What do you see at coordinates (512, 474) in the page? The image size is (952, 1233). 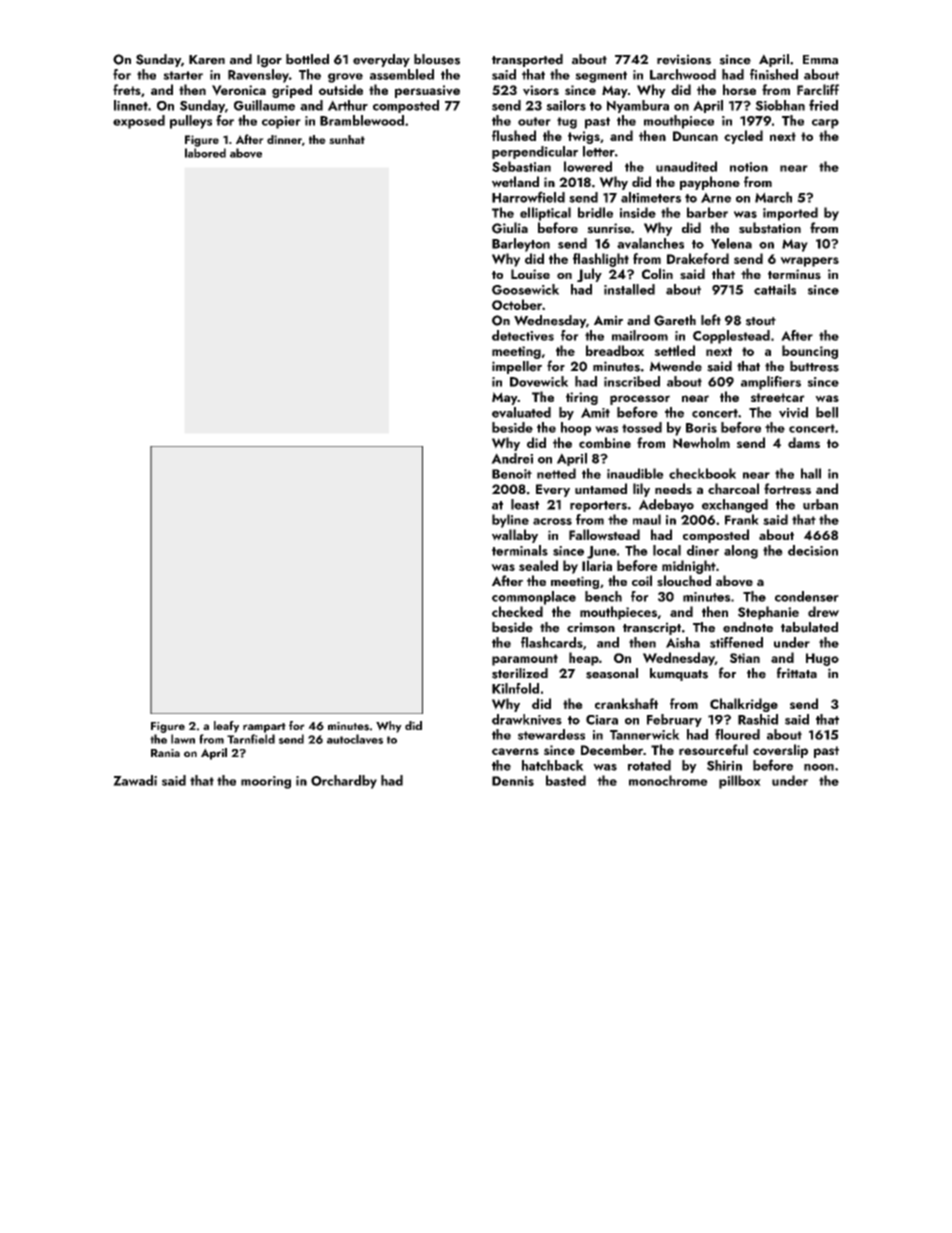 I see `Benoit` at bounding box center [512, 474].
